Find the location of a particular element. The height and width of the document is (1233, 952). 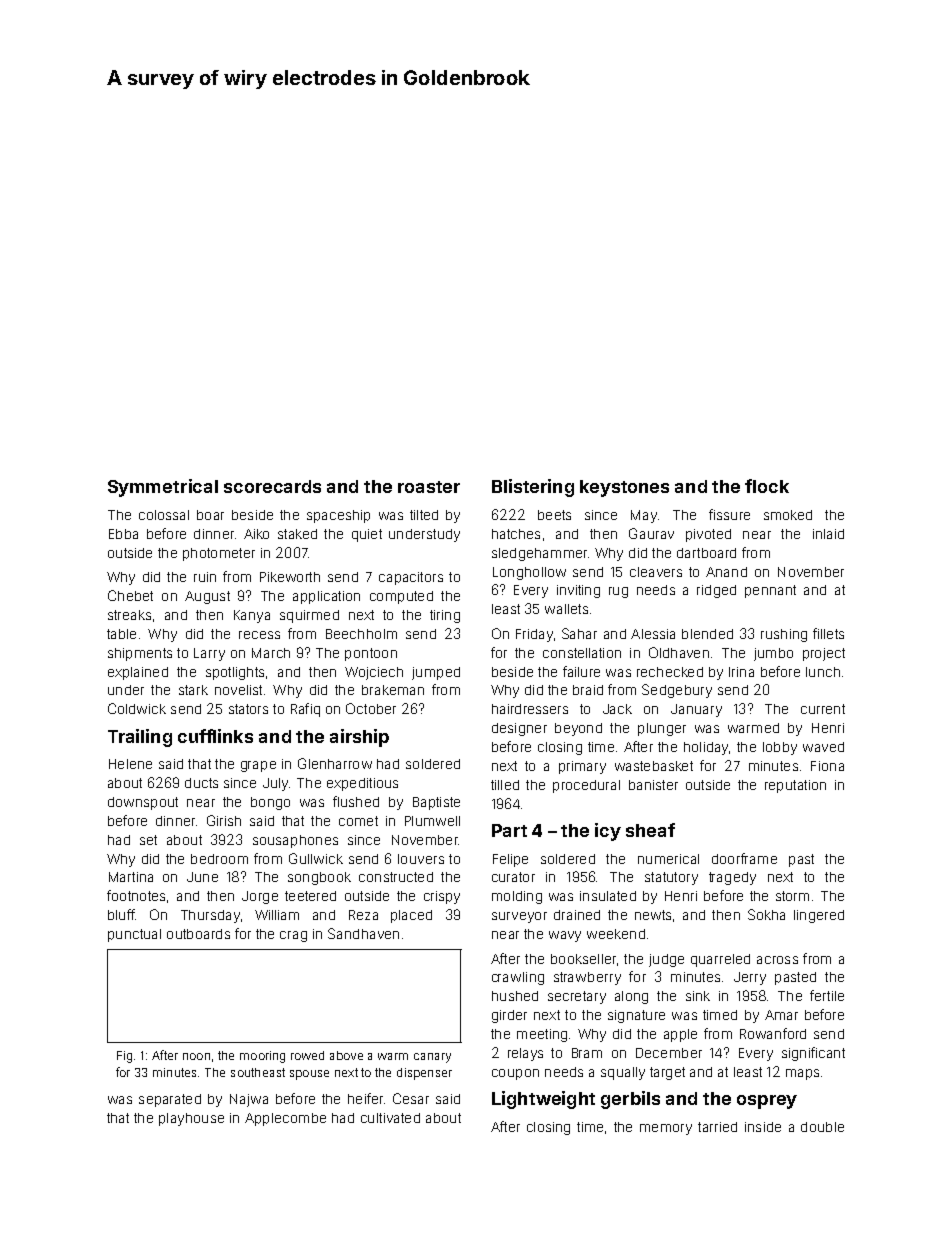

Baptiste is located at coordinates (436, 803).
